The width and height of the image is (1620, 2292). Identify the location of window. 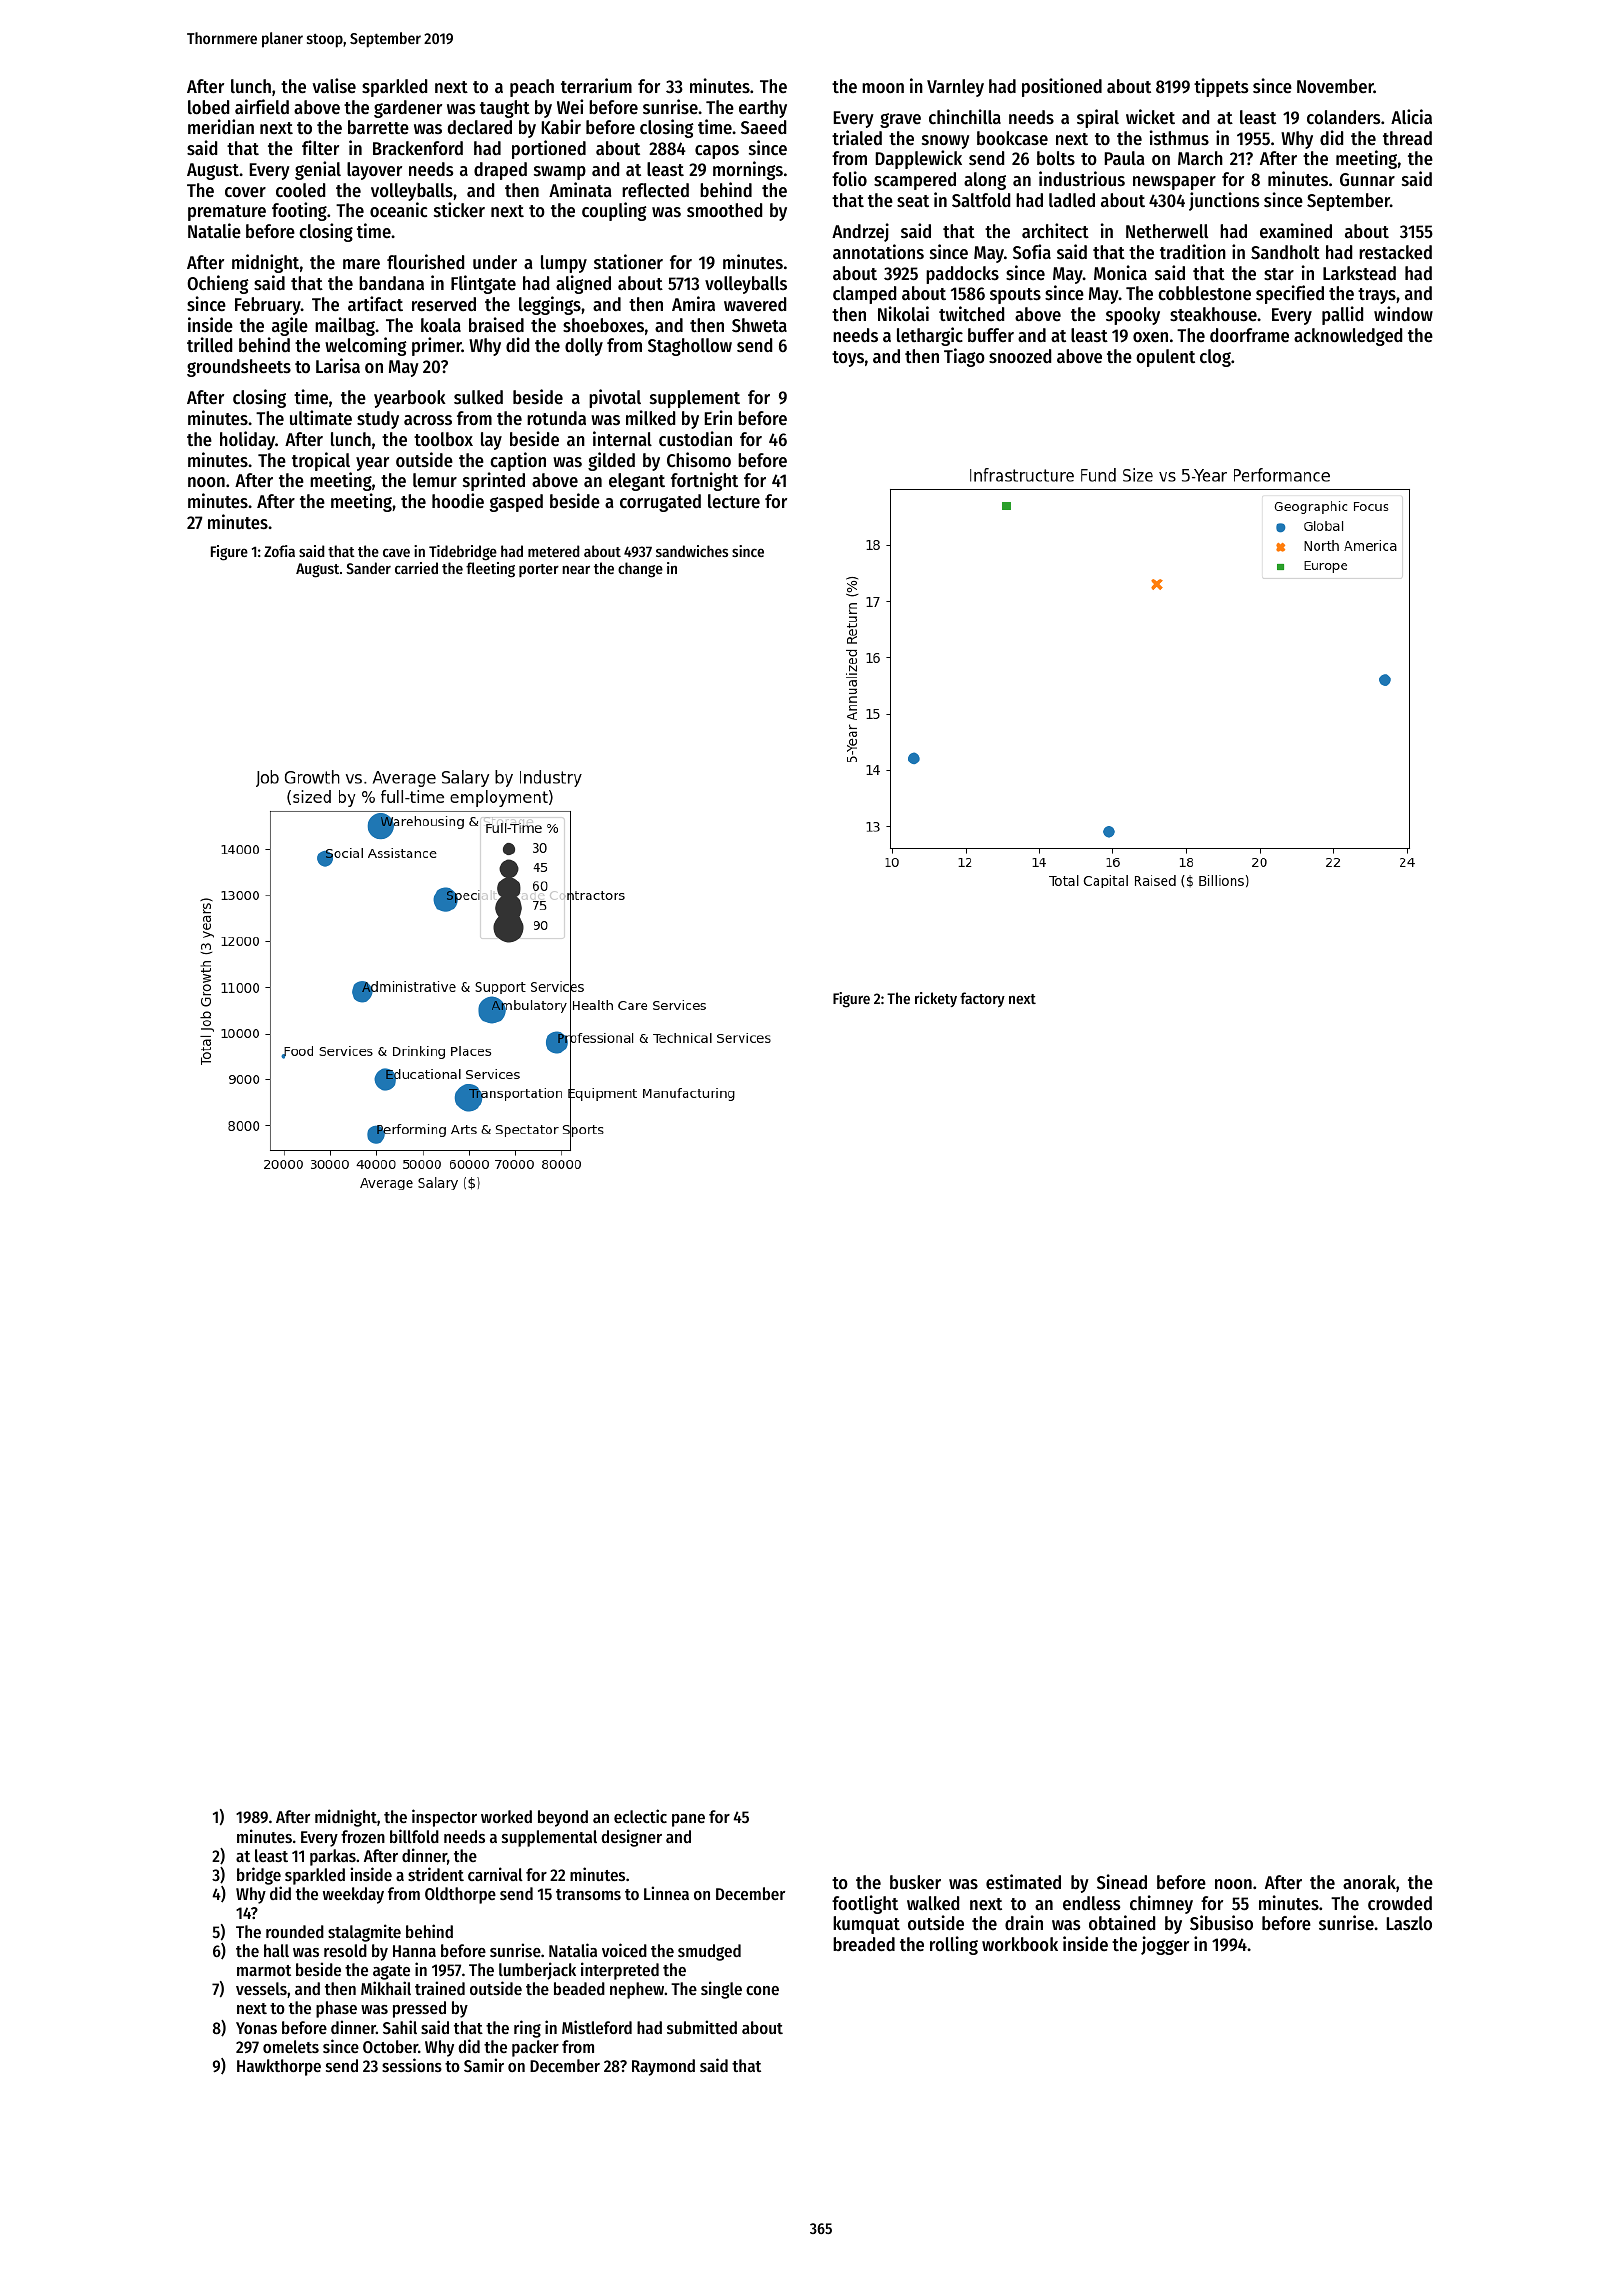
(1403, 313).
